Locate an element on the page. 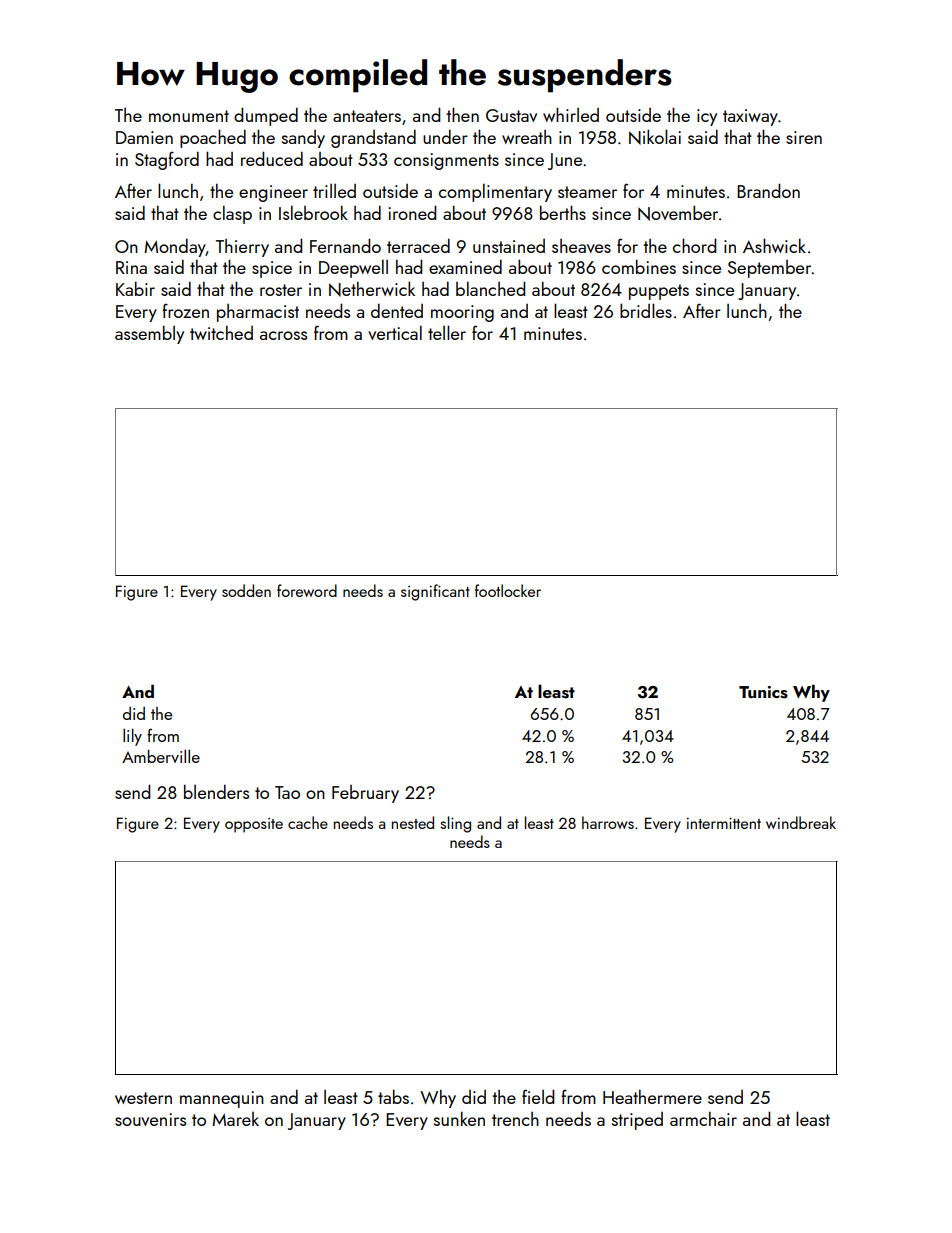 Image resolution: width=952 pixels, height=1233 pixels. harrows is located at coordinates (608, 822).
